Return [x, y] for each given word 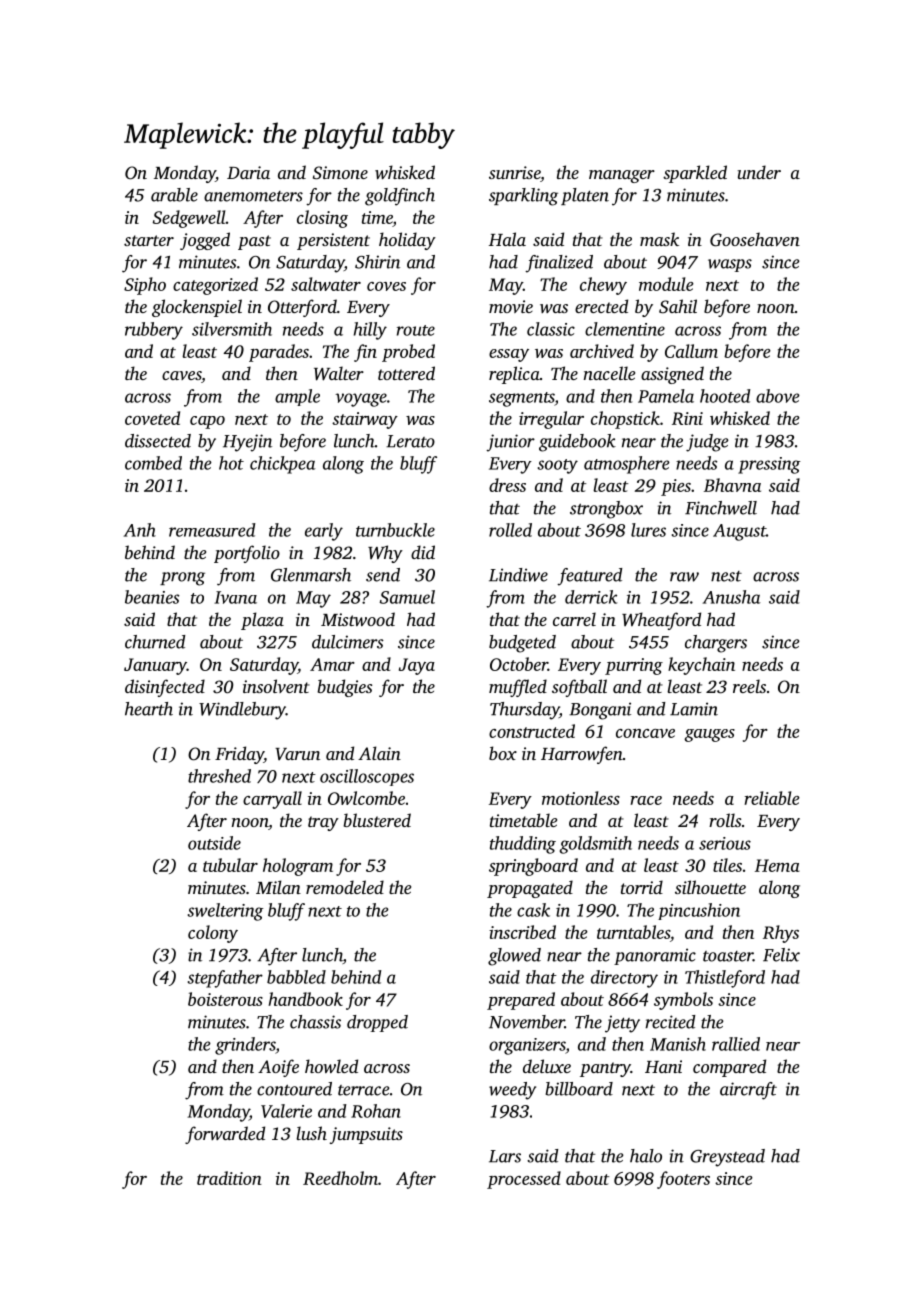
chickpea [282, 465]
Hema [777, 865]
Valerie [286, 1111]
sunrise [514, 172]
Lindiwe [518, 575]
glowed [514, 957]
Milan [278, 887]
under [759, 172]
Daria [248, 172]
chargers [716, 644]
